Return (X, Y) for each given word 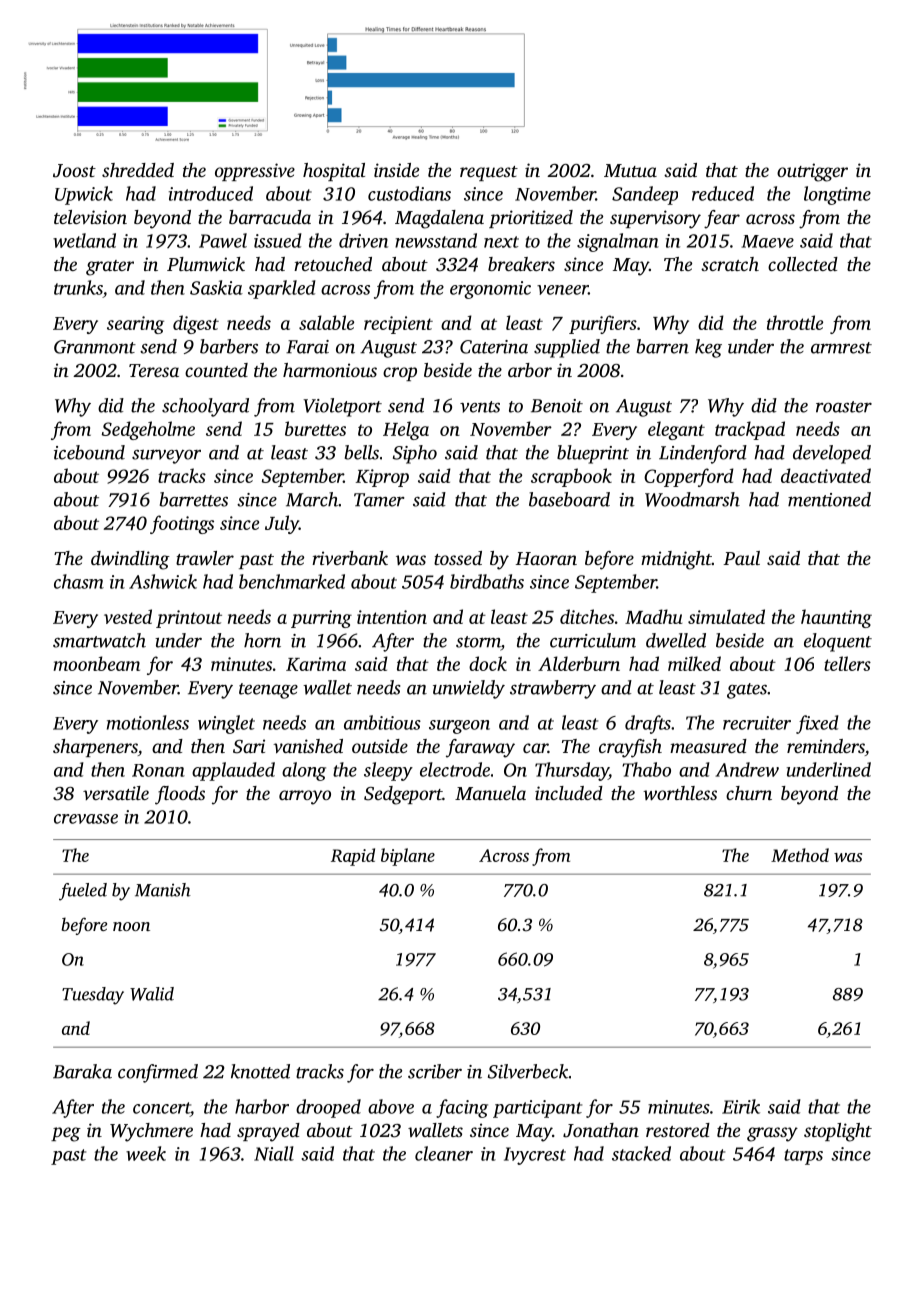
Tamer (379, 500)
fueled (83, 892)
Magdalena (439, 219)
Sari (249, 746)
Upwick (84, 195)
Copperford (689, 477)
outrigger (812, 172)
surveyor (166, 456)
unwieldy (469, 689)
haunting (836, 618)
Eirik (741, 1106)
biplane (408, 857)
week (146, 1153)
